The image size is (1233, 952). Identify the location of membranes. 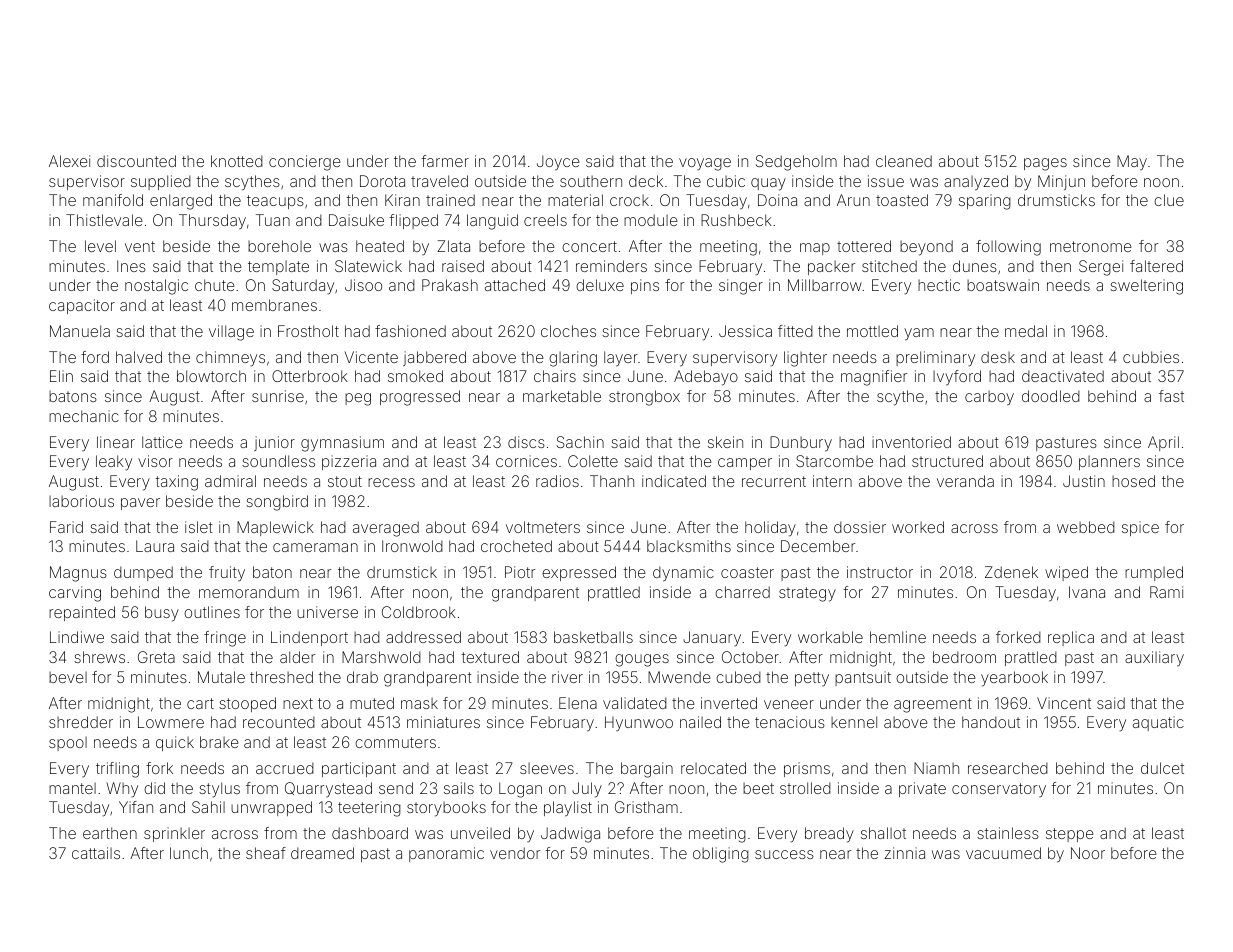
(274, 305).
